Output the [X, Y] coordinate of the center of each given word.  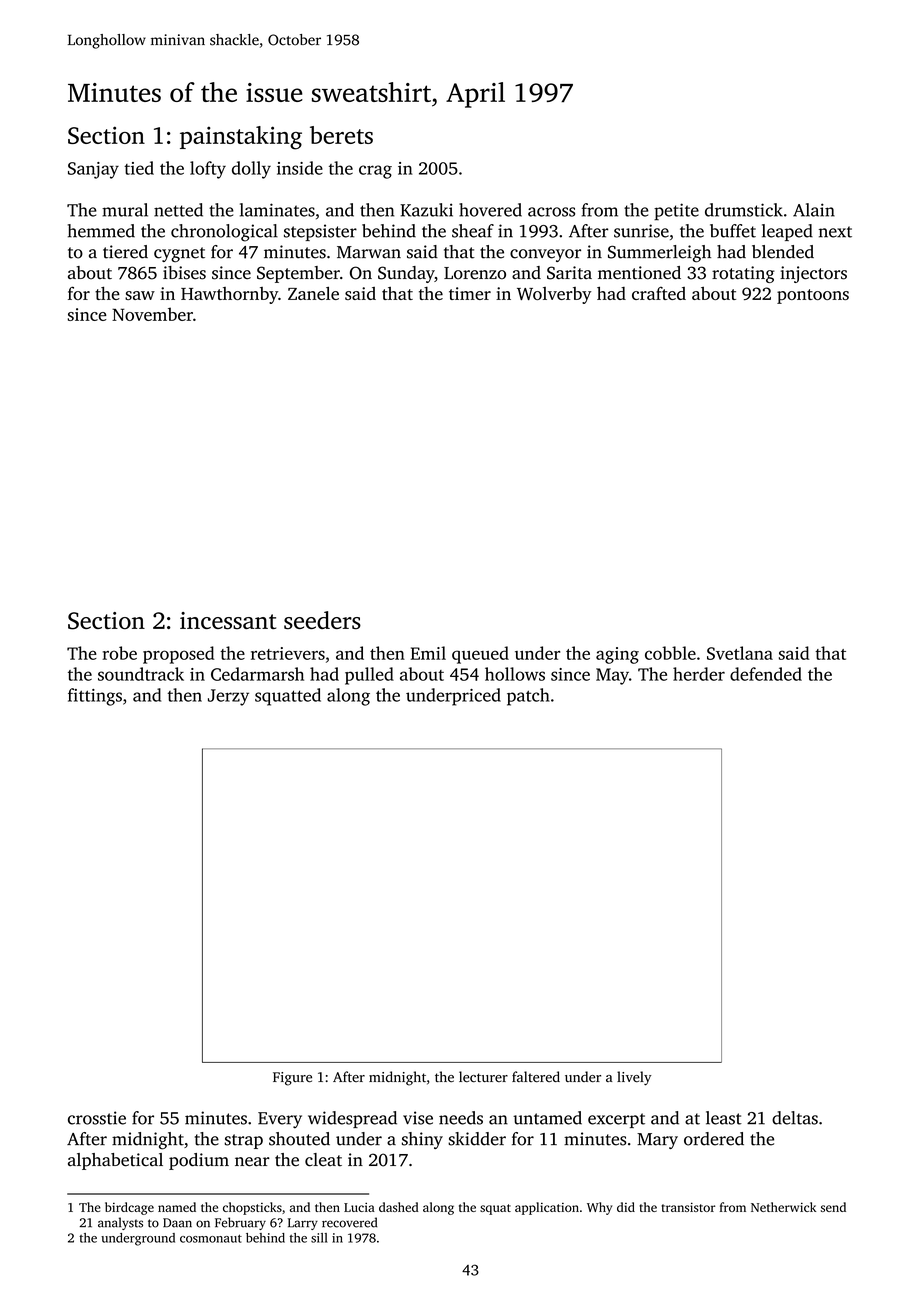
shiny [422, 1140]
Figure [292, 1079]
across [551, 212]
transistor [688, 1207]
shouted [299, 1139]
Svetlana [740, 653]
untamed [547, 1118]
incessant [228, 621]
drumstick [744, 210]
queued [480, 655]
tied [139, 168]
